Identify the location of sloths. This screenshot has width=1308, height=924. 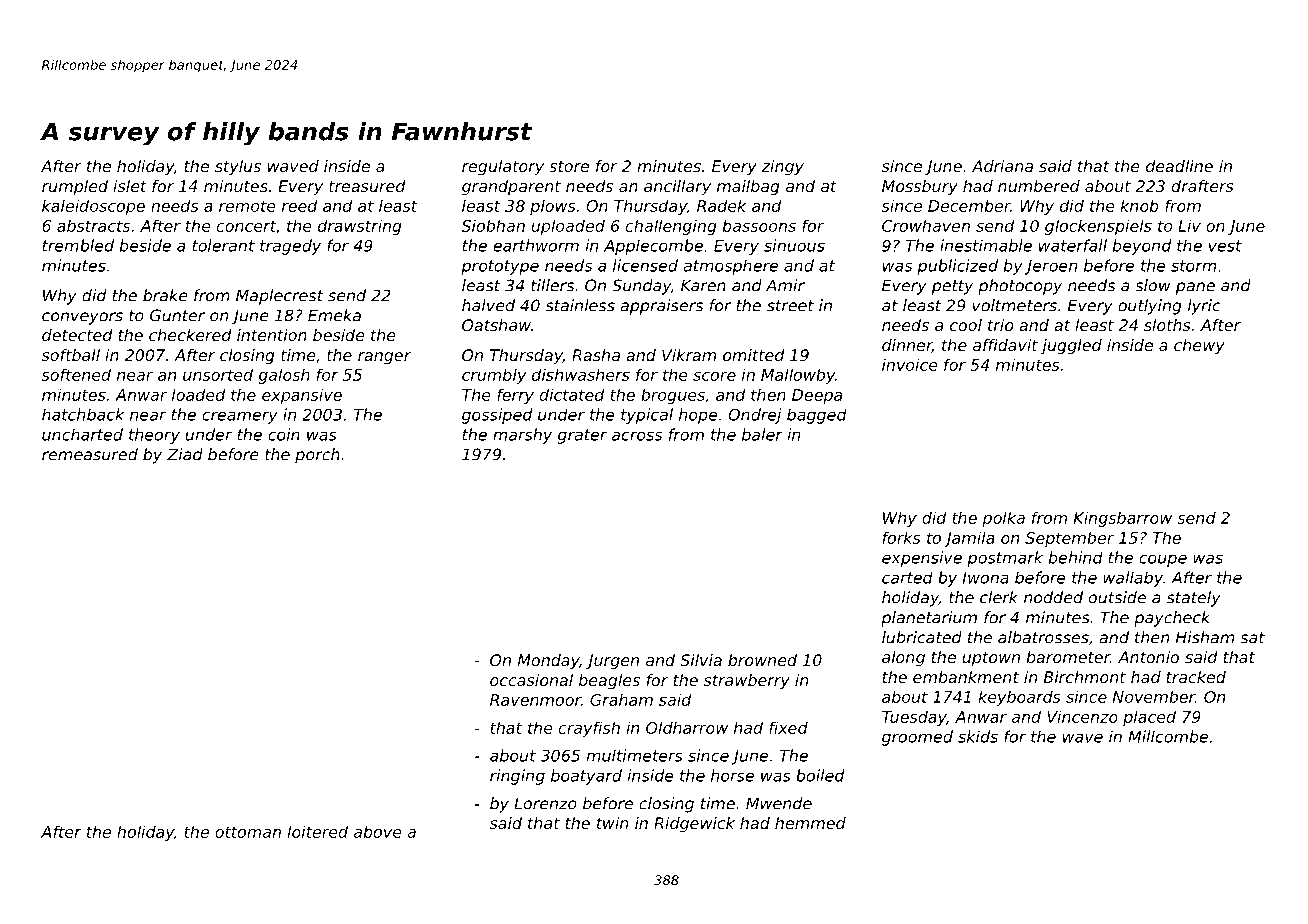
(1167, 325).
